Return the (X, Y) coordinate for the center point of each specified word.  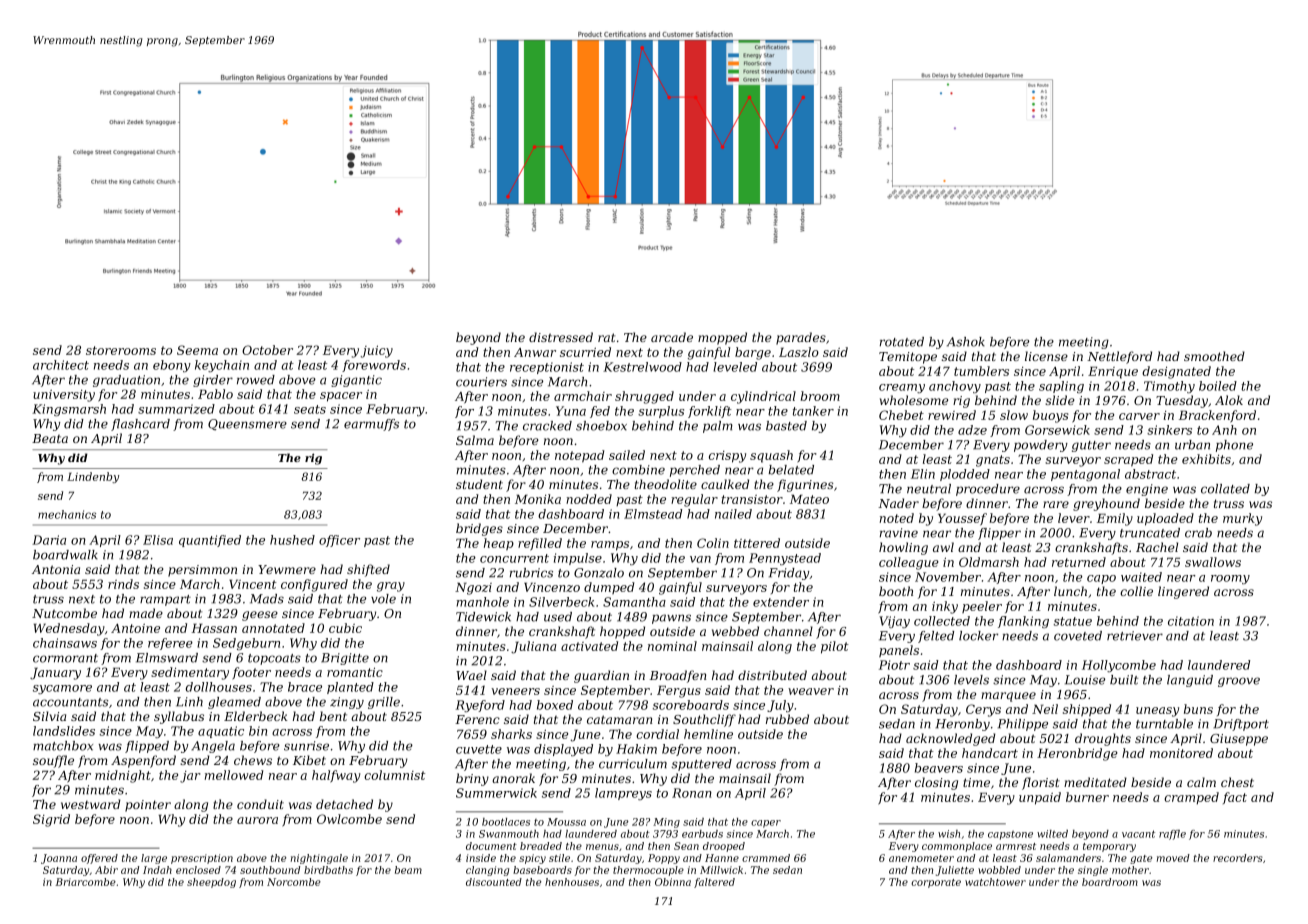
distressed (561, 337)
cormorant (65, 658)
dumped (609, 588)
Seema (197, 350)
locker (978, 636)
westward (91, 804)
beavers (939, 768)
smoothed (1214, 356)
